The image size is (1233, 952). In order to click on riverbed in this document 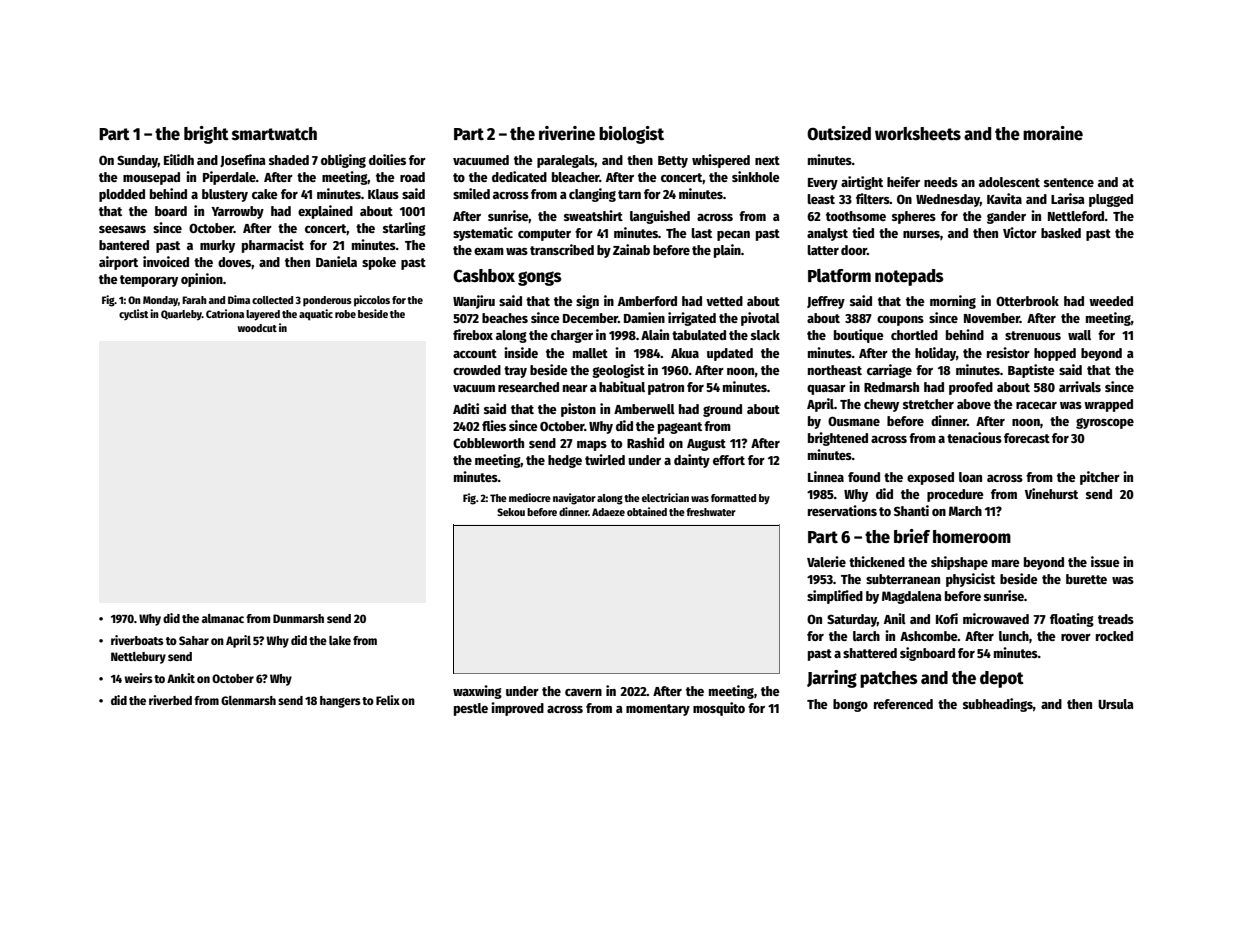, I will do `click(170, 700)`.
